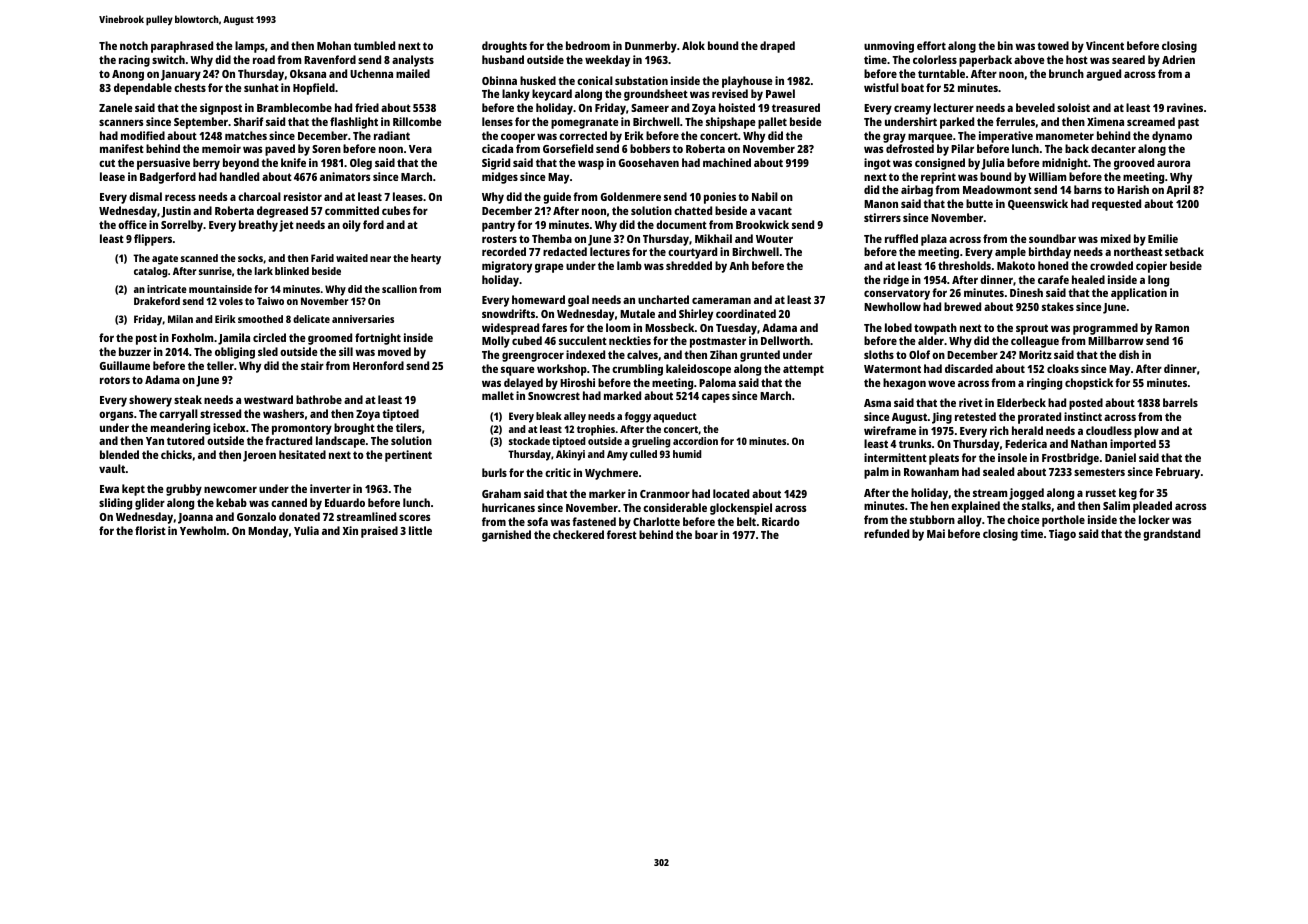 The image size is (1308, 924). What do you see at coordinates (975, 507) in the screenshot?
I see `explained` at bounding box center [975, 507].
